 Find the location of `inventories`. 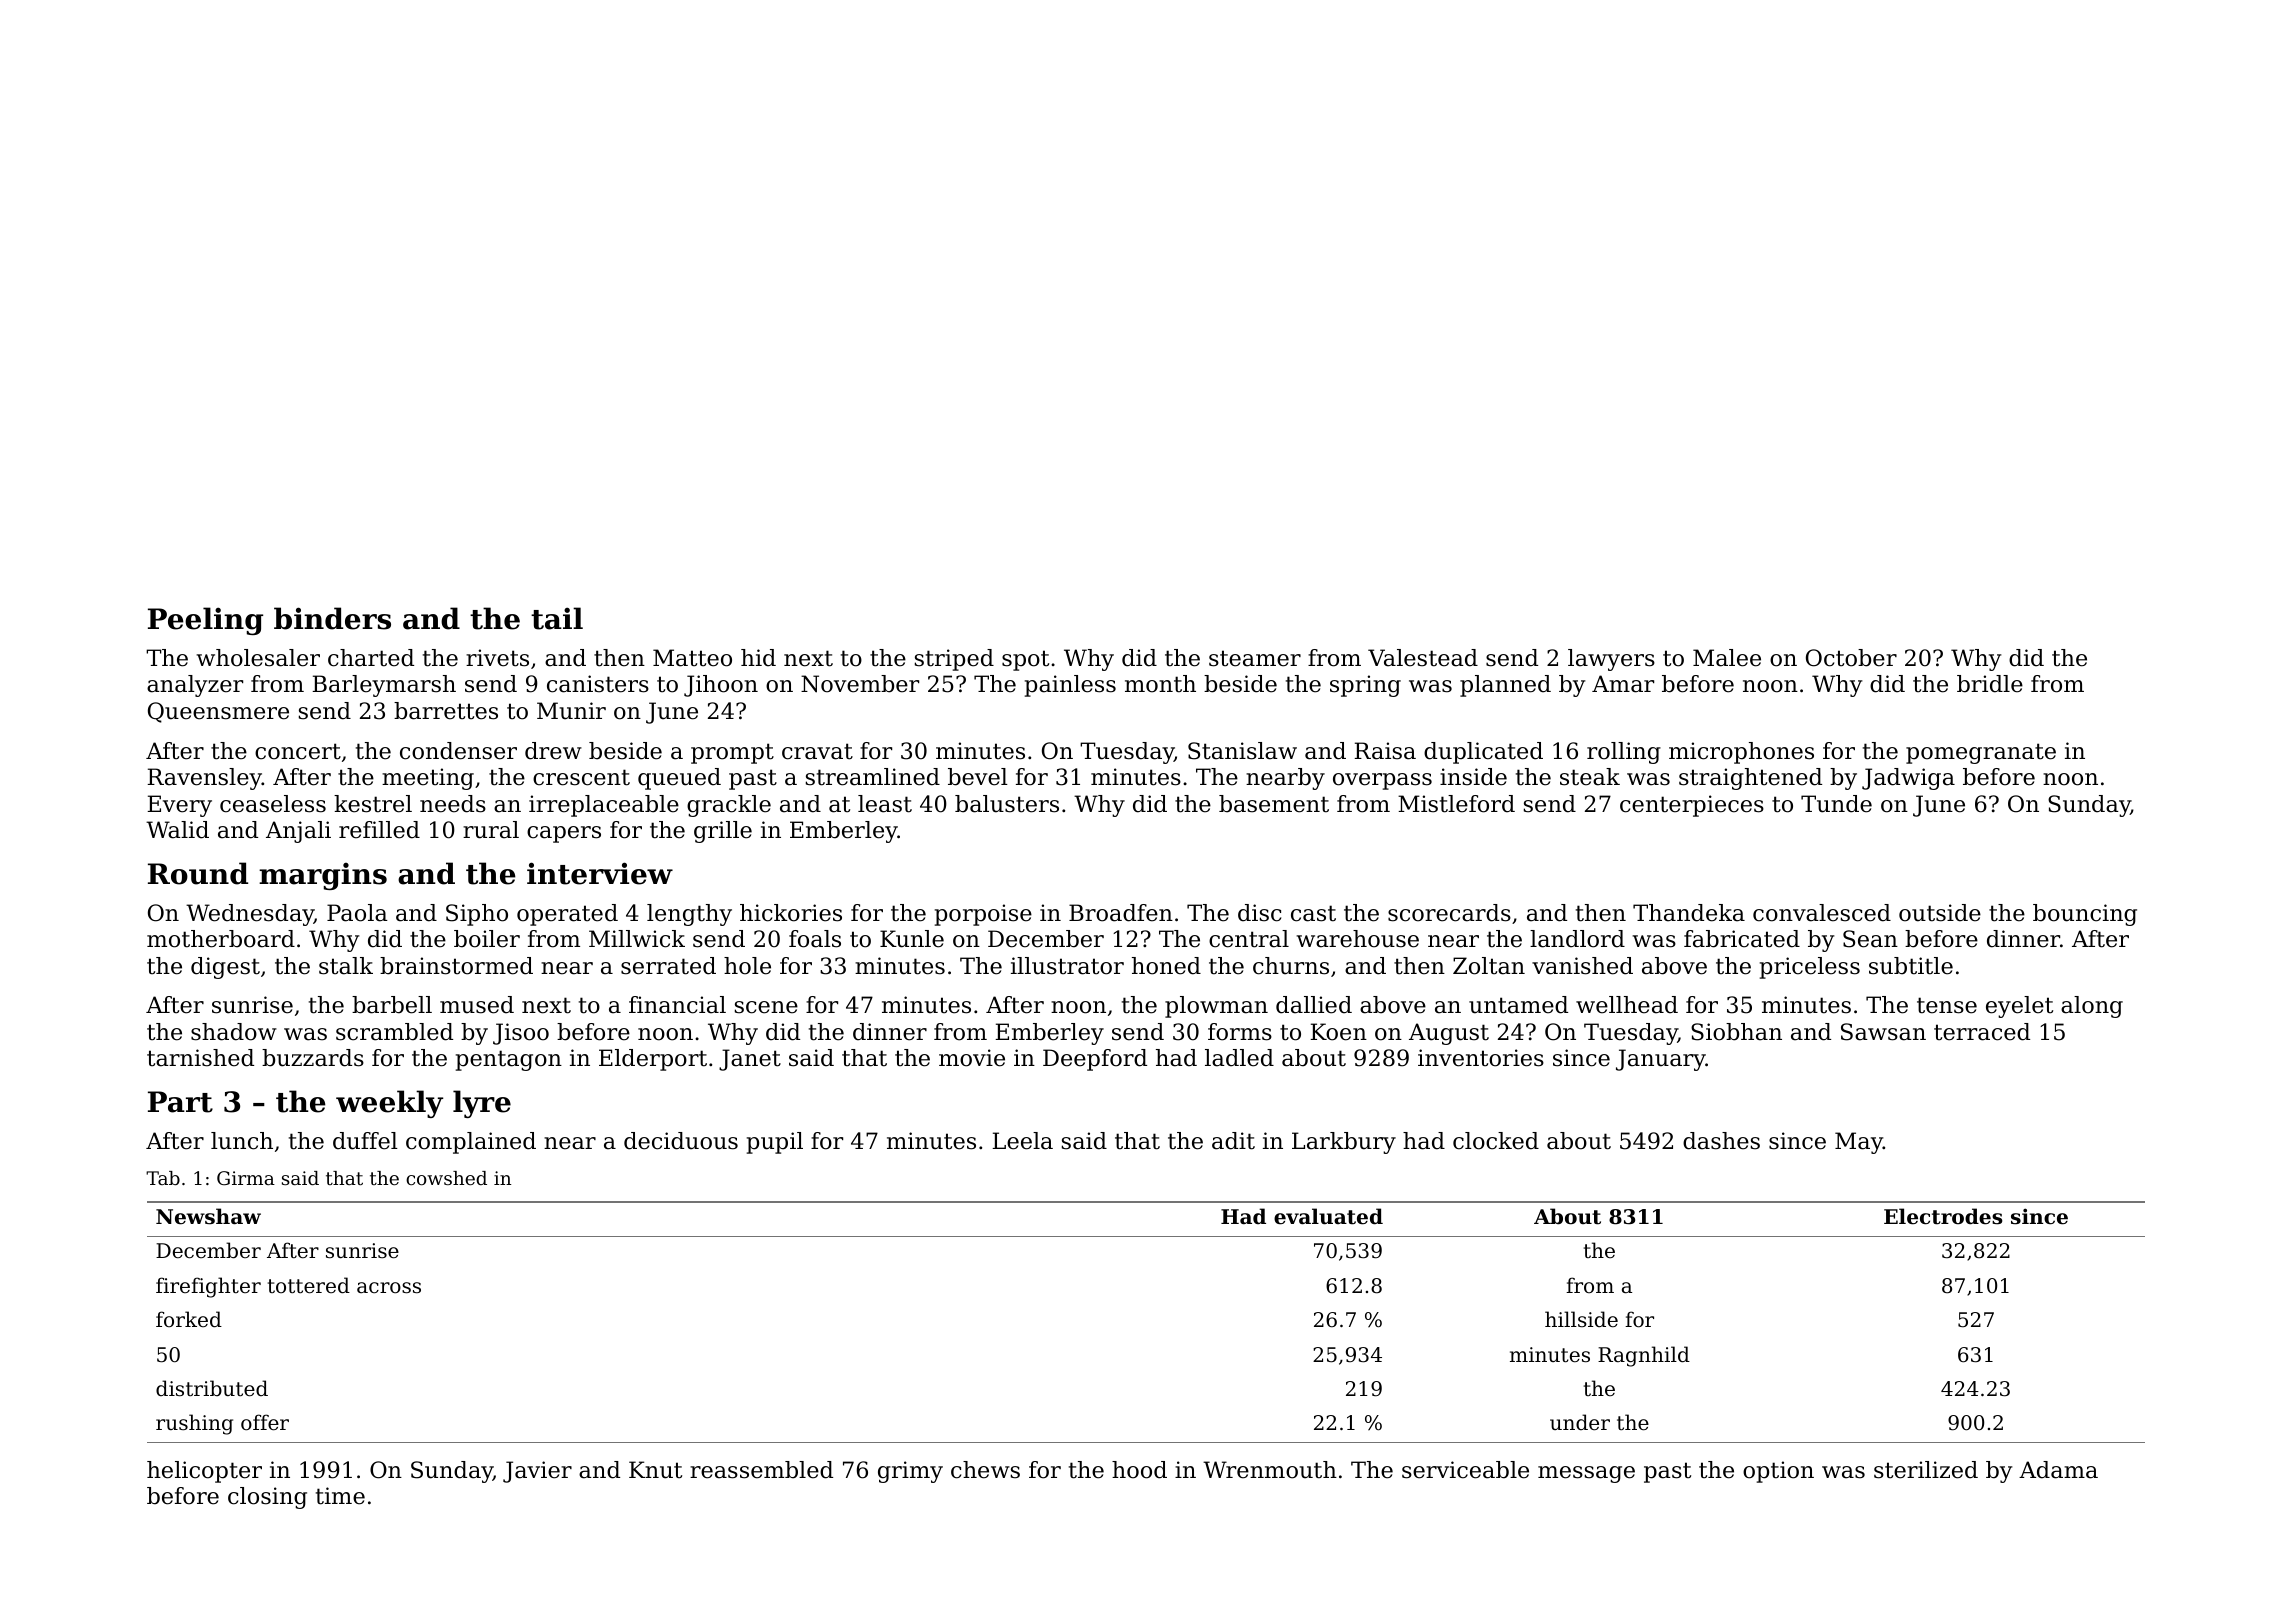

inventories is located at coordinates (1481, 1058).
